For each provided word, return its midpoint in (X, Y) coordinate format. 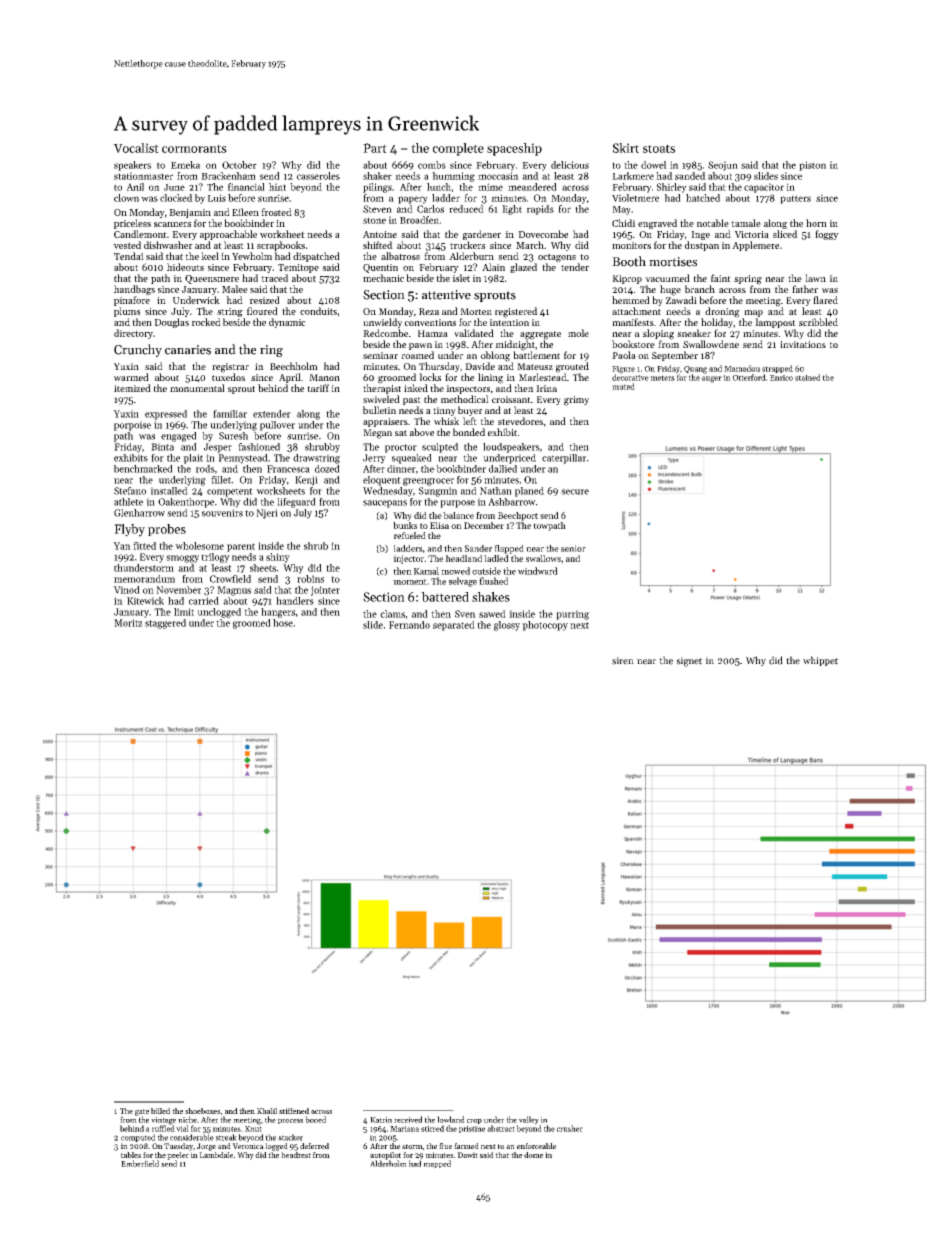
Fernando (409, 625)
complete (458, 149)
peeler (178, 1156)
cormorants (194, 148)
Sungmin (438, 492)
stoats (659, 148)
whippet (820, 661)
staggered (165, 624)
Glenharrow (139, 513)
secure (575, 492)
